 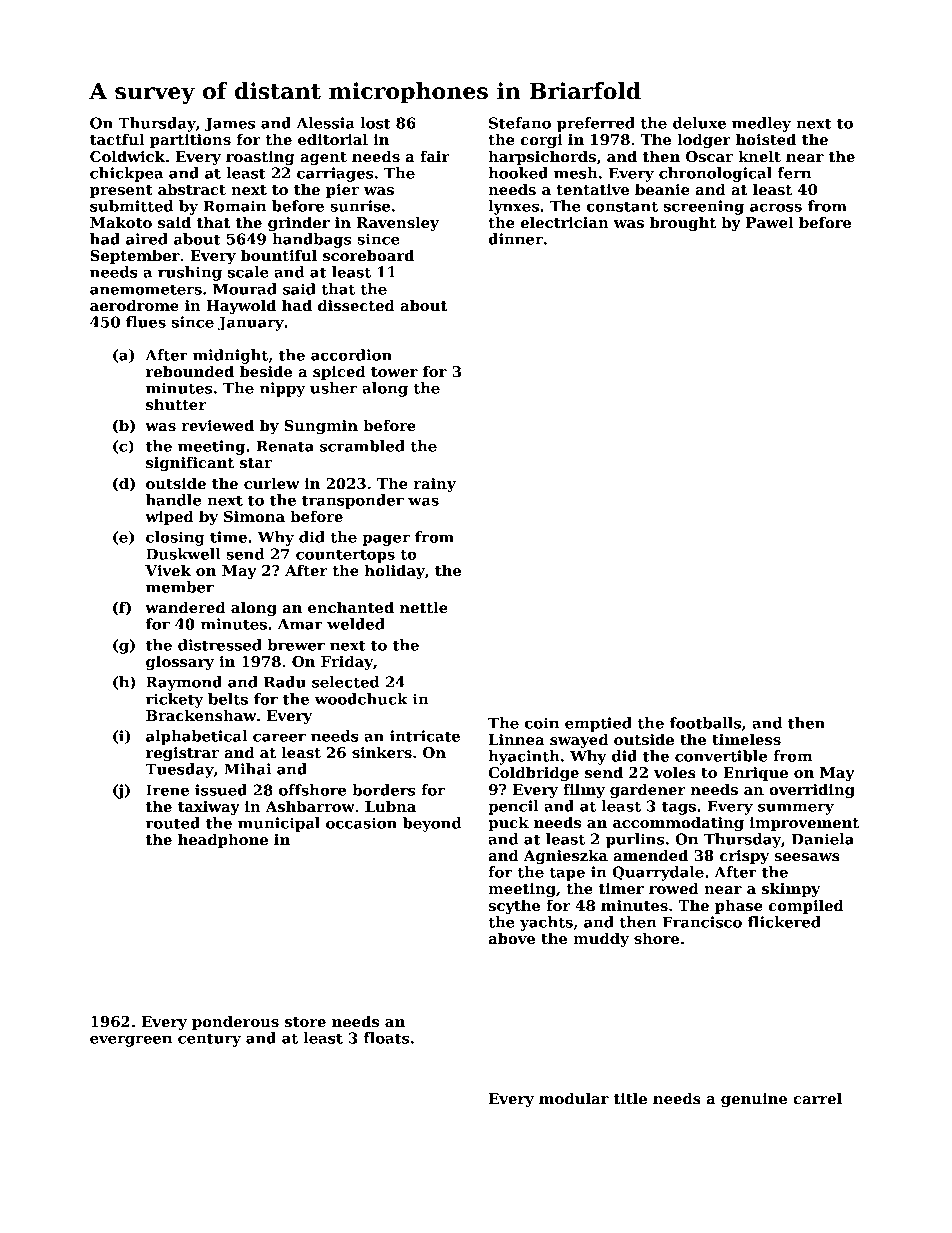 What do you see at coordinates (705, 723) in the screenshot?
I see `footballs` at bounding box center [705, 723].
